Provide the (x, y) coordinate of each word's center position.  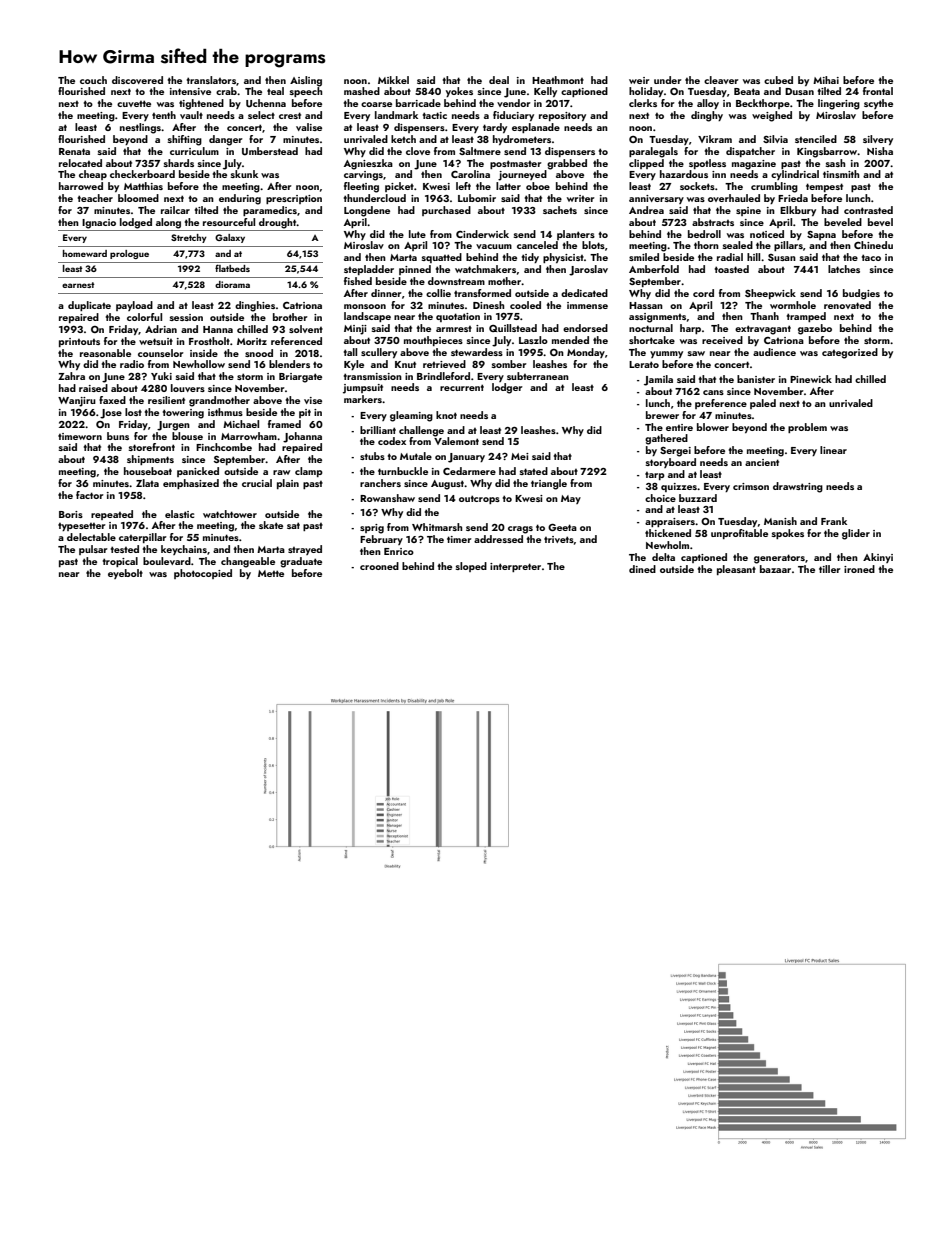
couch (93, 80)
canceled (537, 245)
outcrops (479, 499)
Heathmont (558, 80)
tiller (830, 569)
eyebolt (125, 574)
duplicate (89, 306)
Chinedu (873, 245)
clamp (309, 472)
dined (642, 569)
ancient (762, 462)
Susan (782, 257)
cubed (778, 80)
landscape (367, 317)
